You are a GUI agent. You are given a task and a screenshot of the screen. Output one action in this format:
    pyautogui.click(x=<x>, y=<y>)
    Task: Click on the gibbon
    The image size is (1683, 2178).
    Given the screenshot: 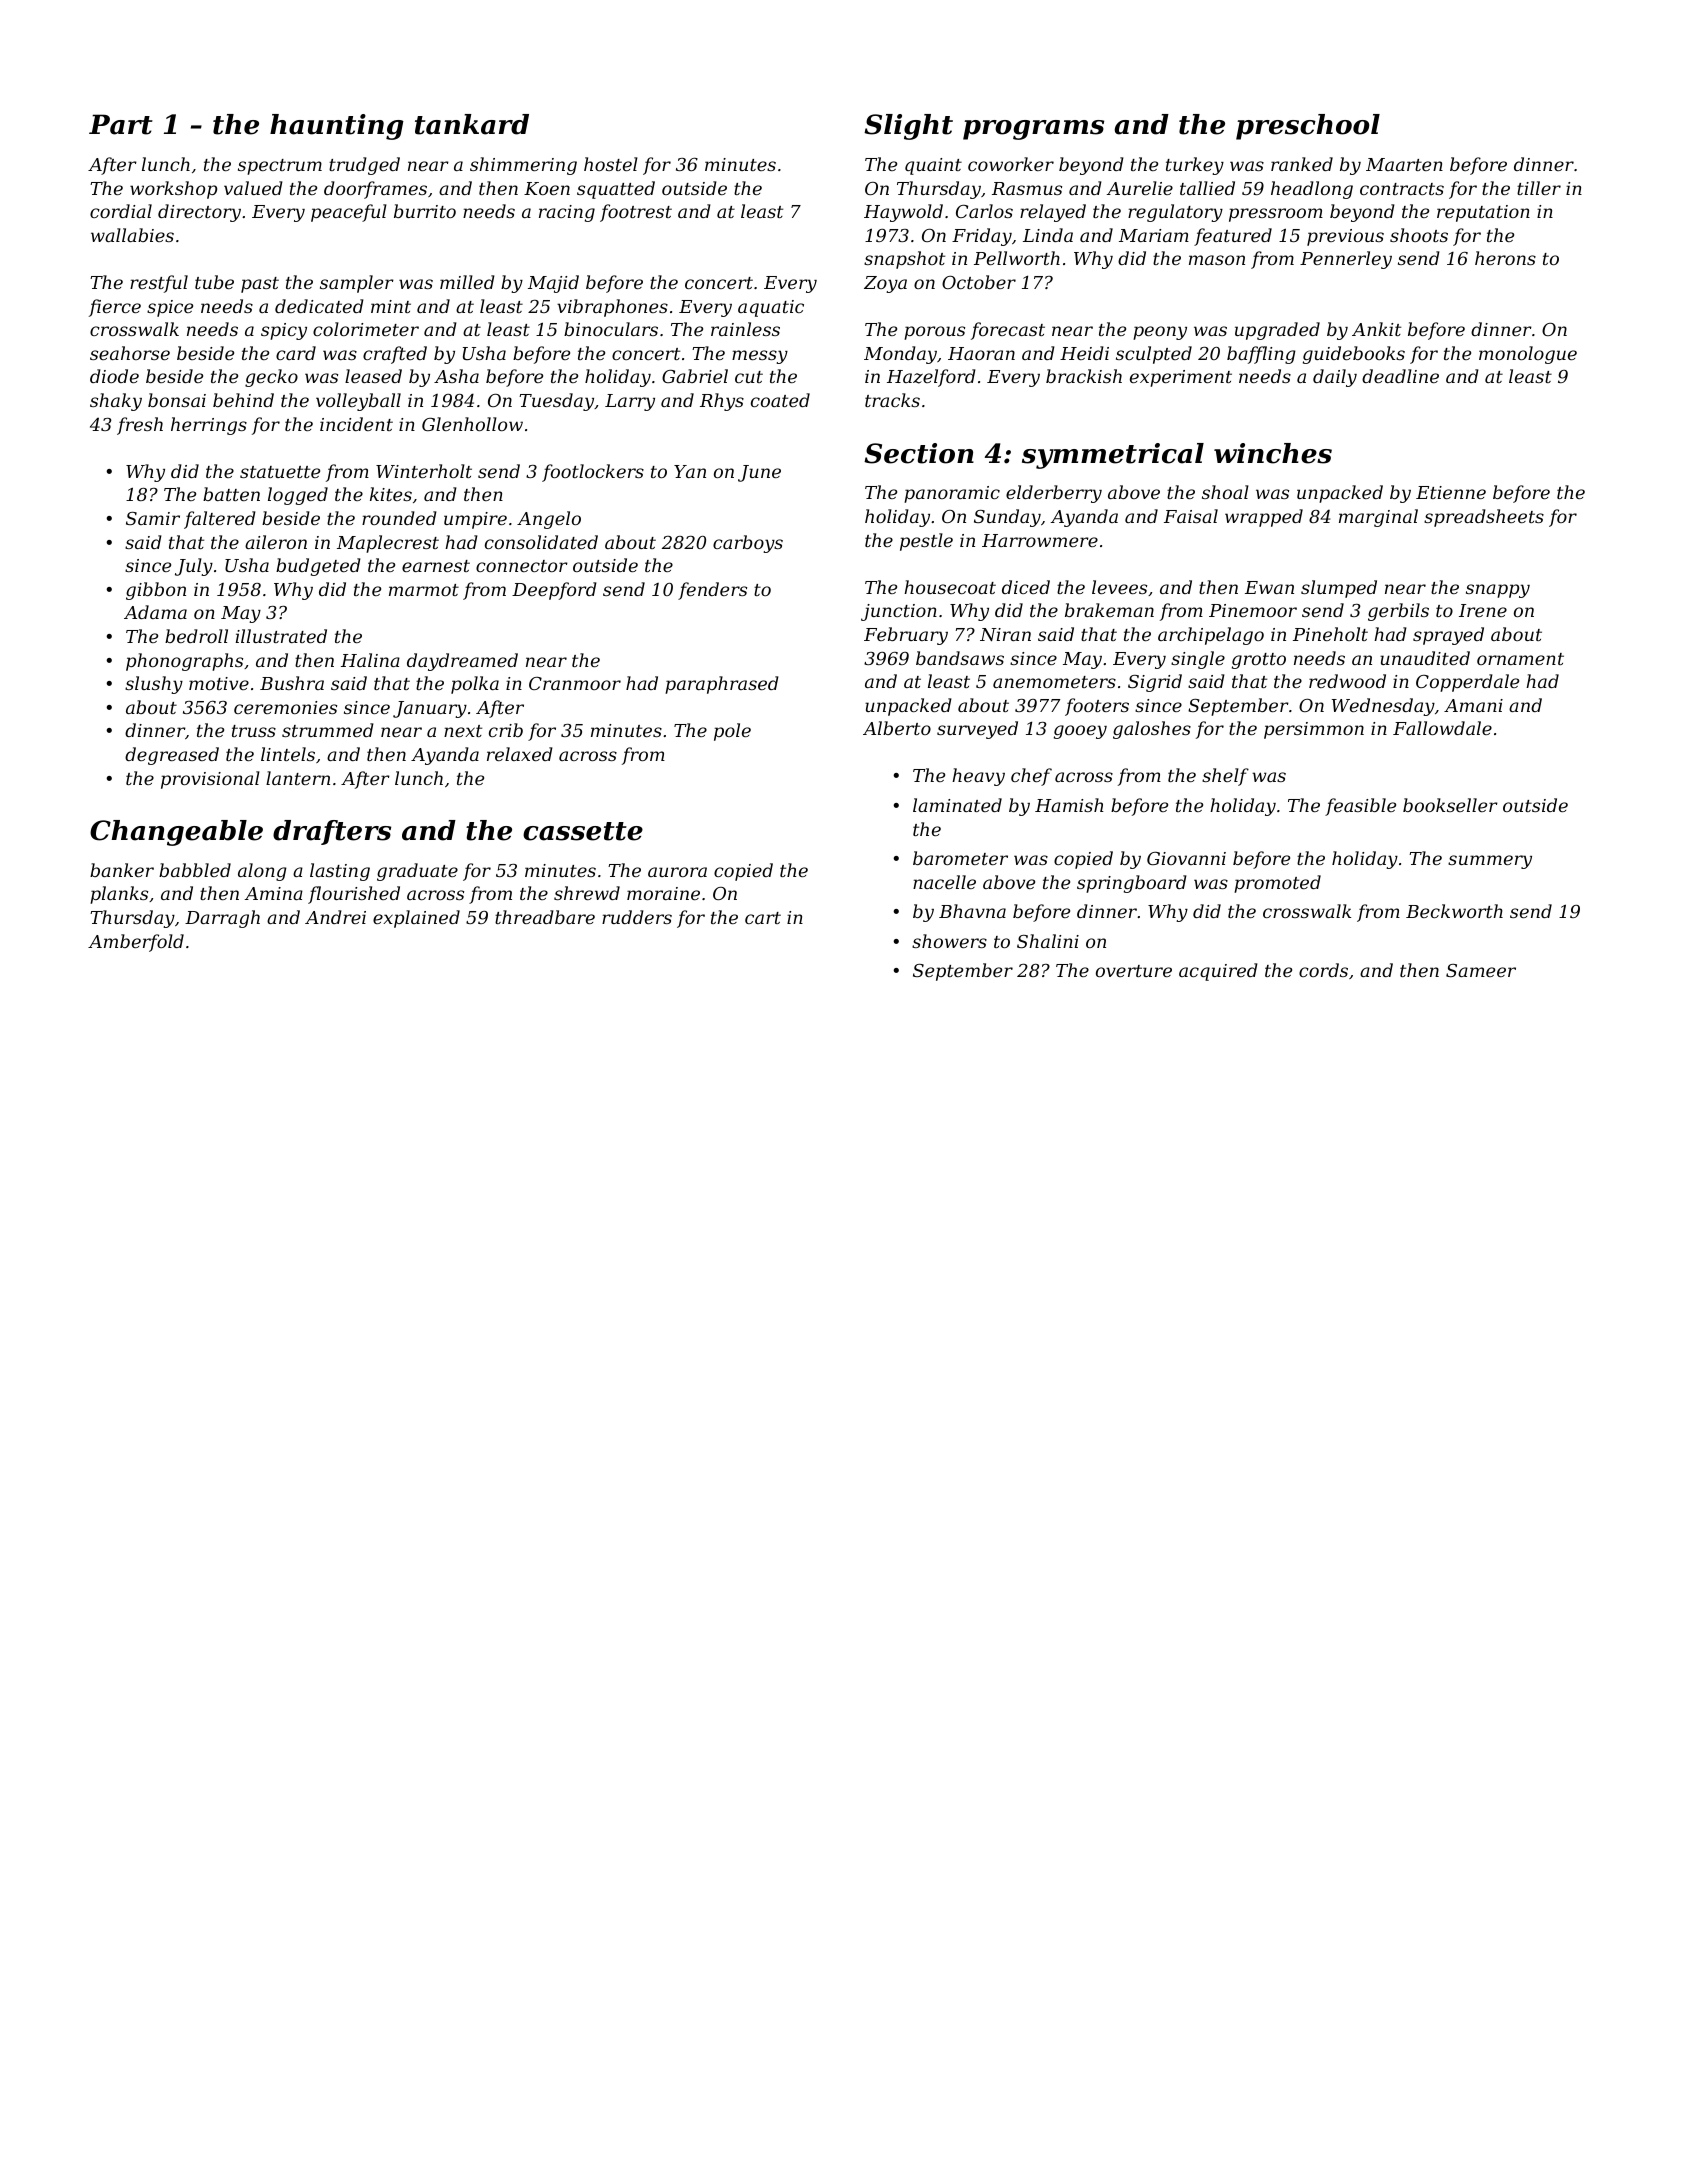 What is the action you would take?
    pyautogui.click(x=156, y=591)
